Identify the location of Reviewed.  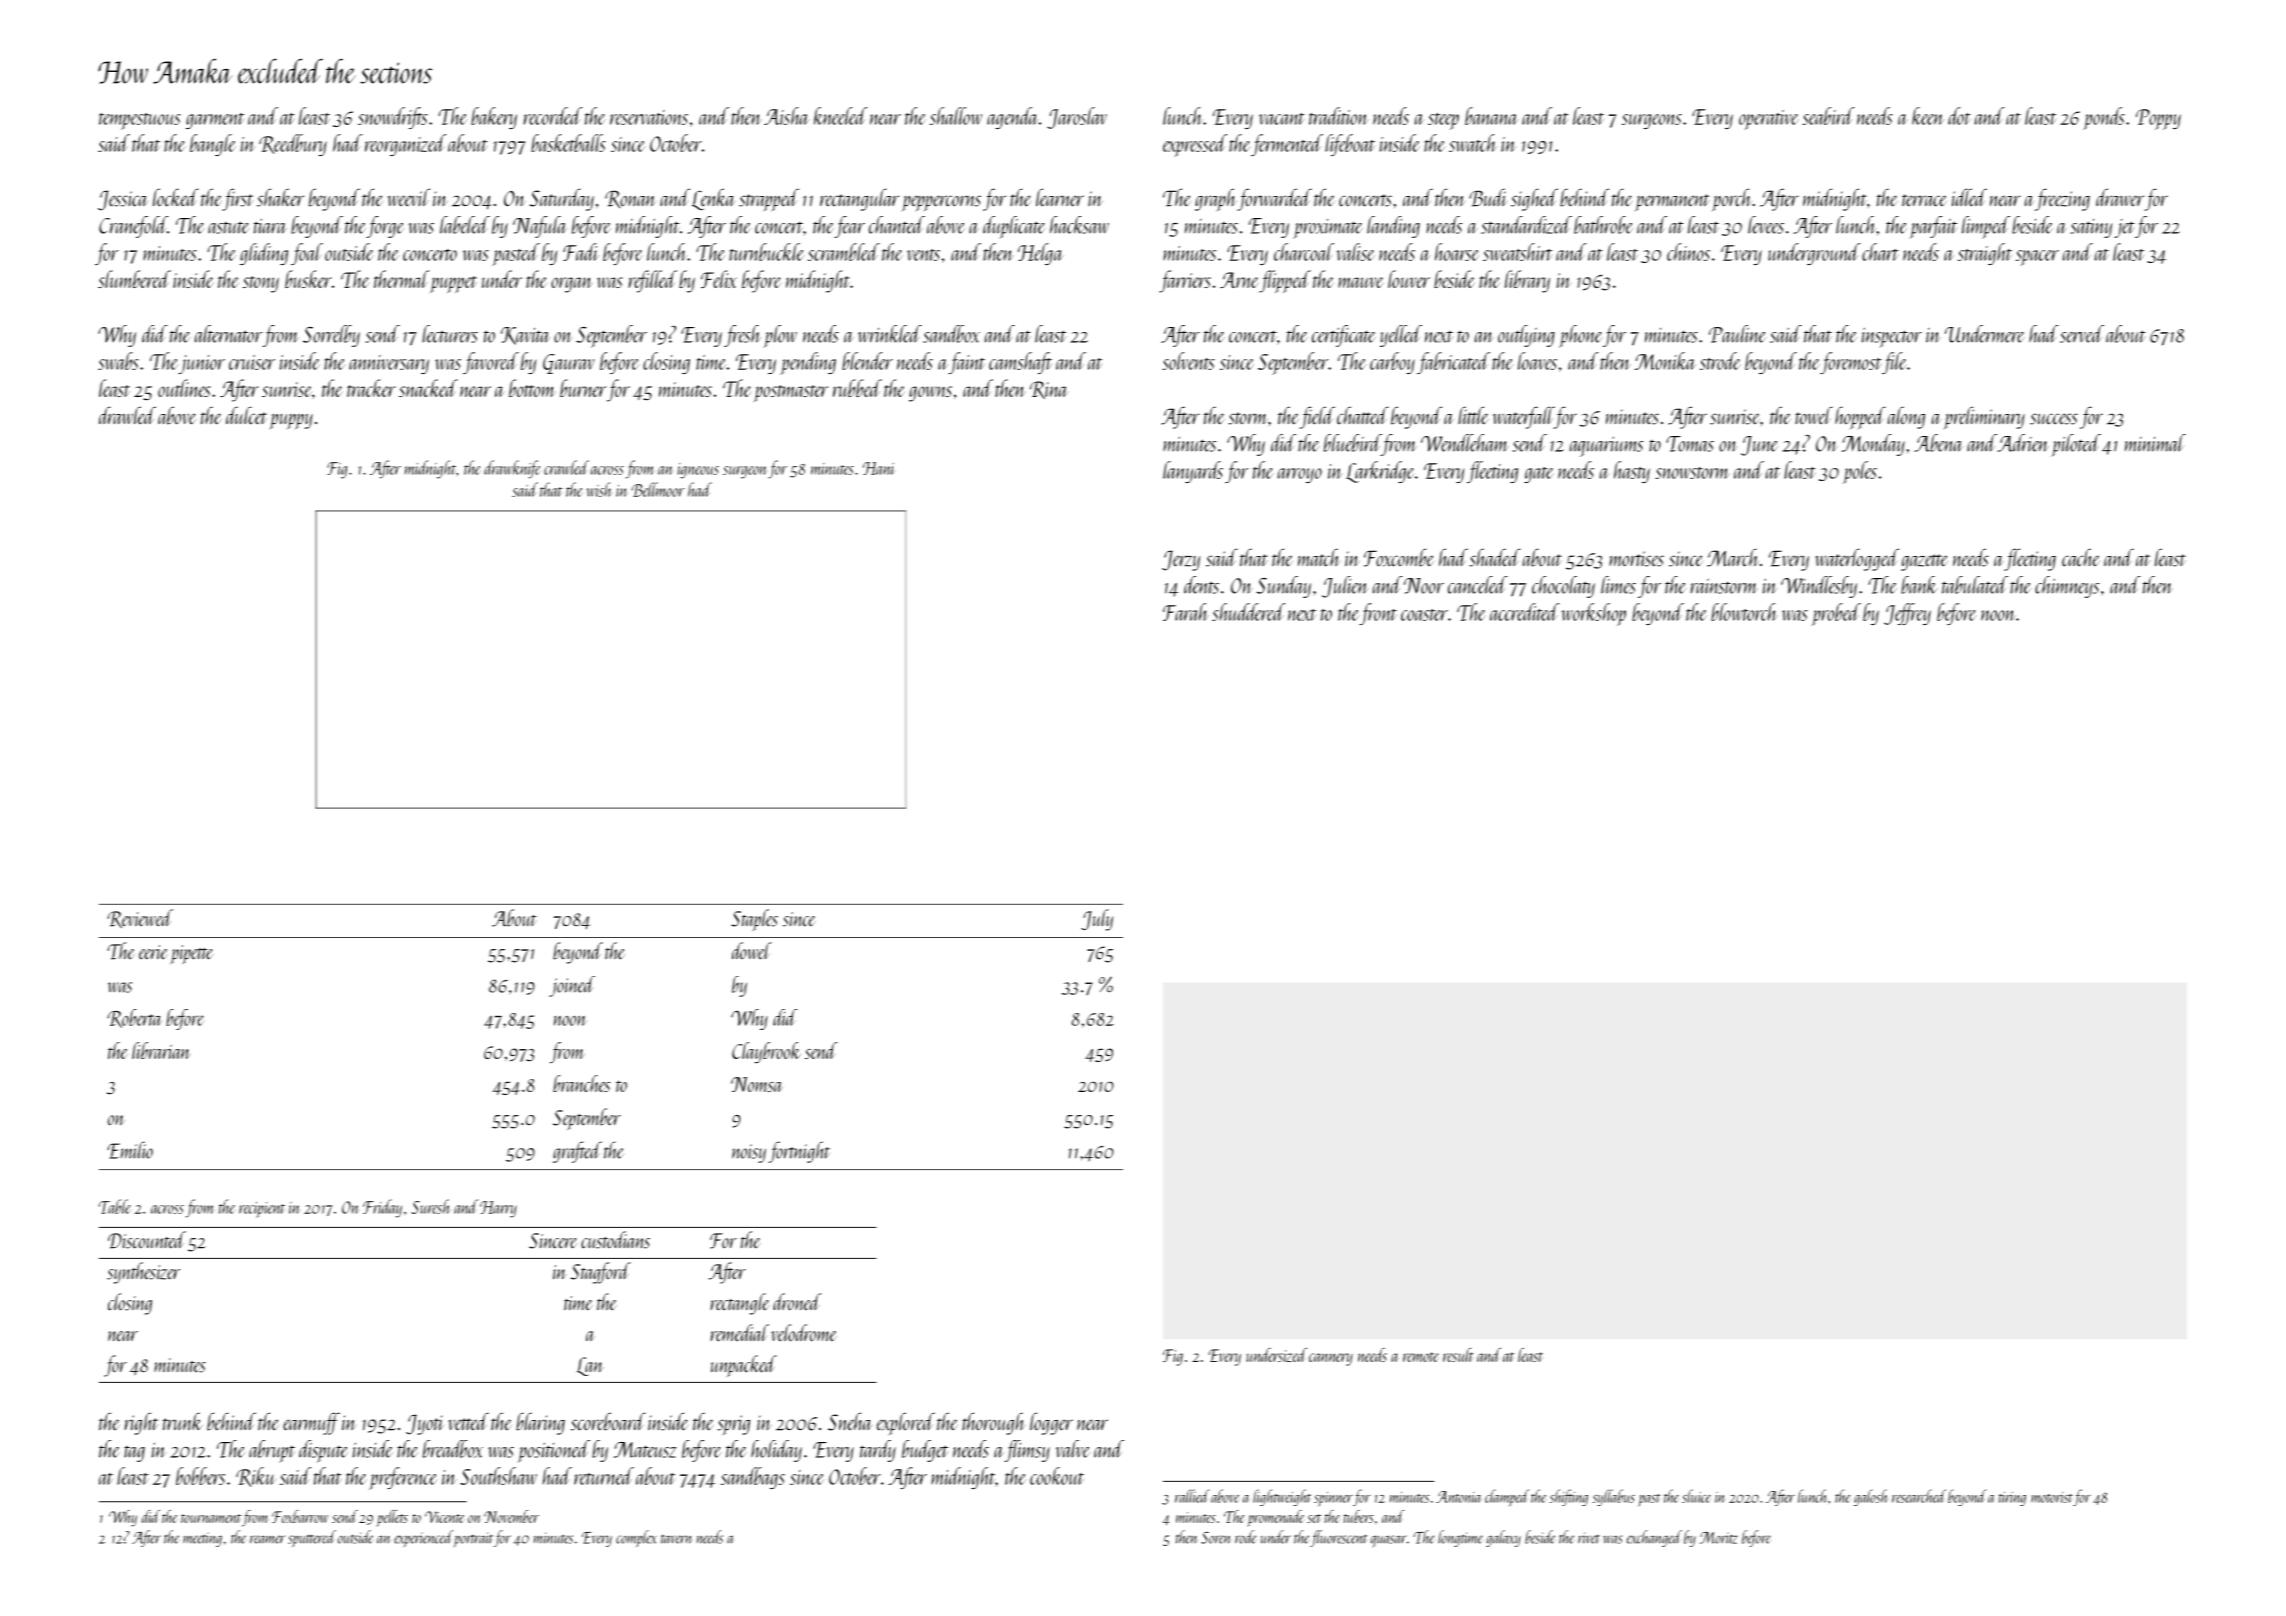
(140, 918).
